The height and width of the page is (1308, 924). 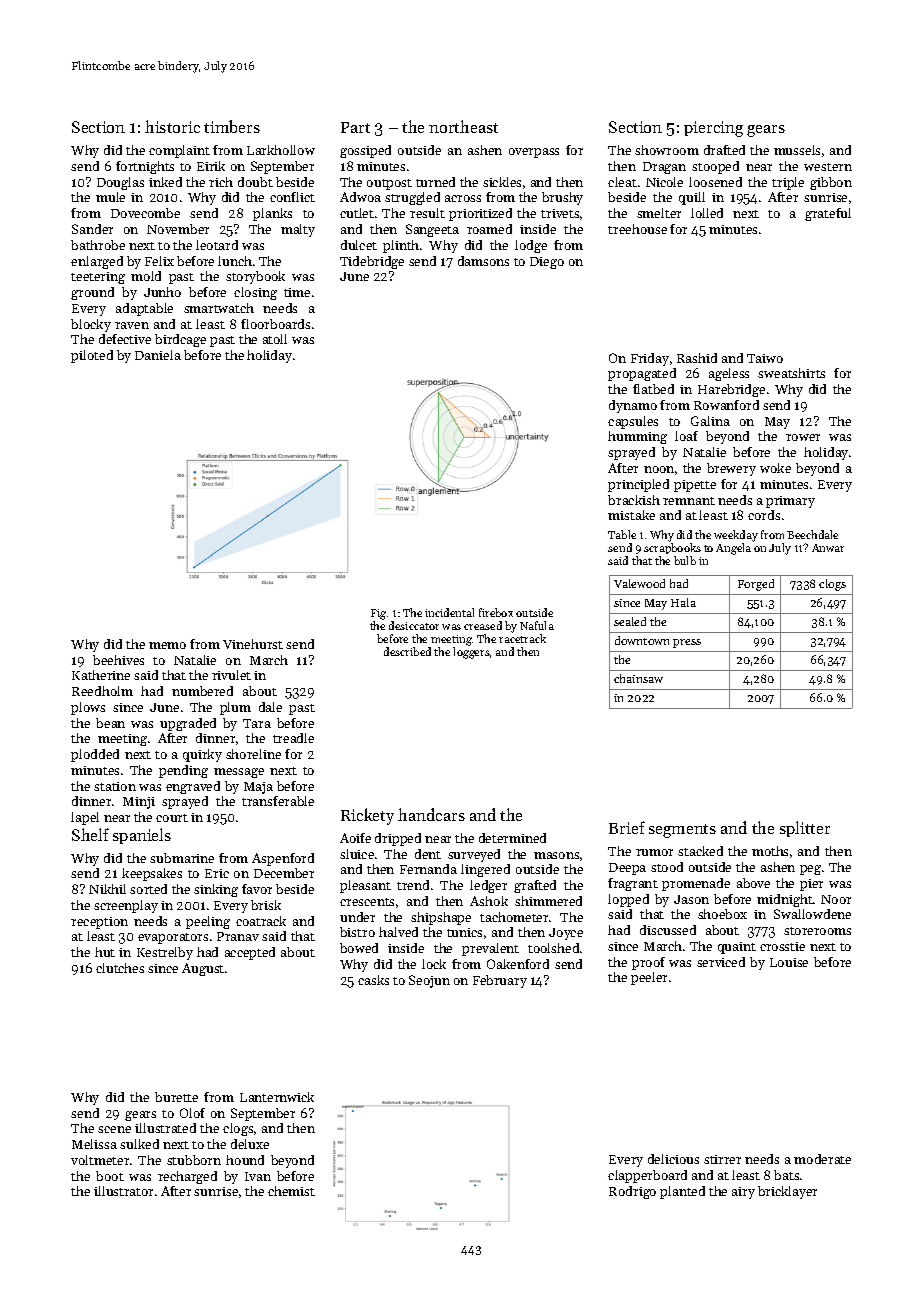 What do you see at coordinates (188, 724) in the page?
I see `upgraded` at bounding box center [188, 724].
